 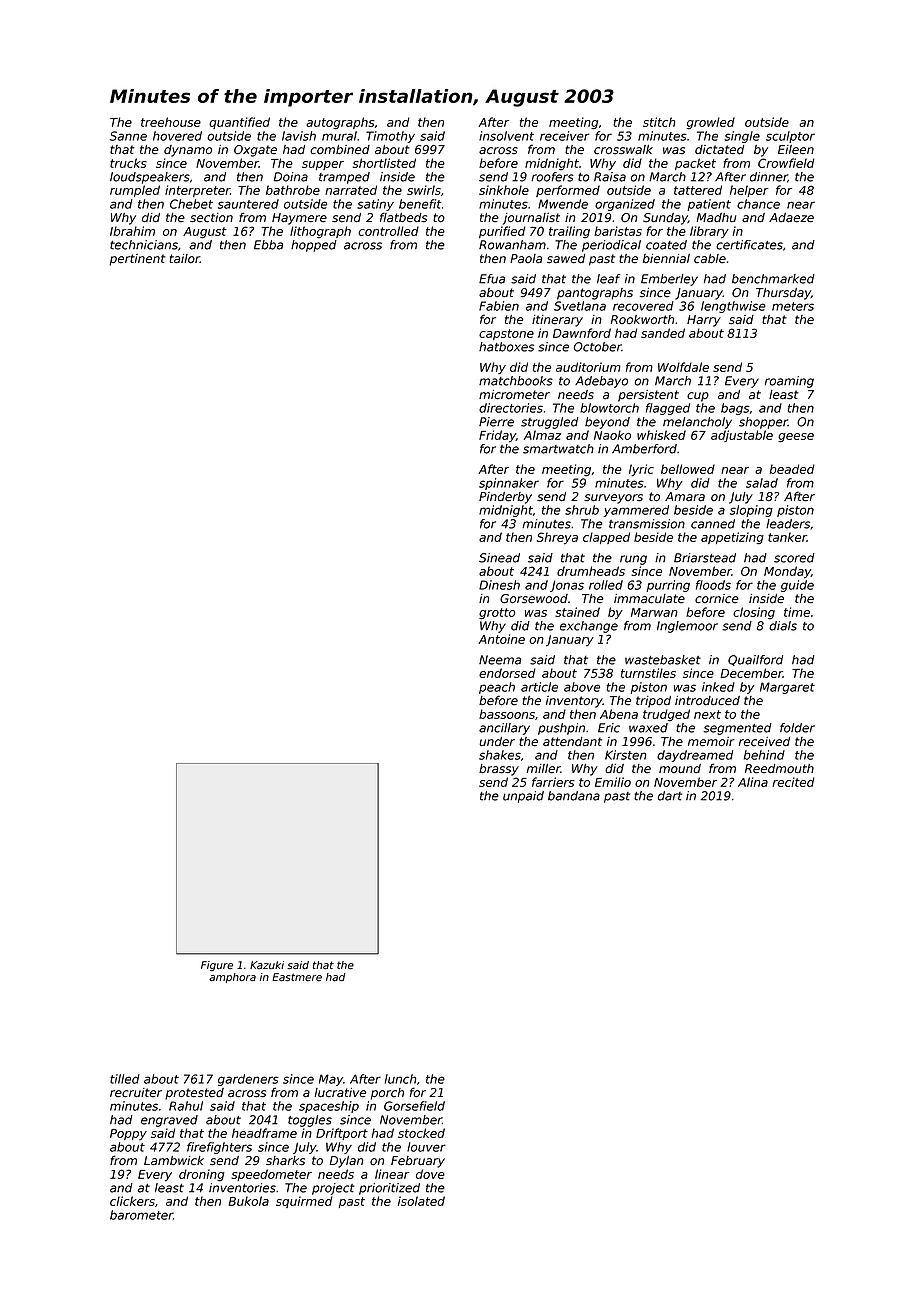 What do you see at coordinates (387, 1094) in the page?
I see `porch` at bounding box center [387, 1094].
